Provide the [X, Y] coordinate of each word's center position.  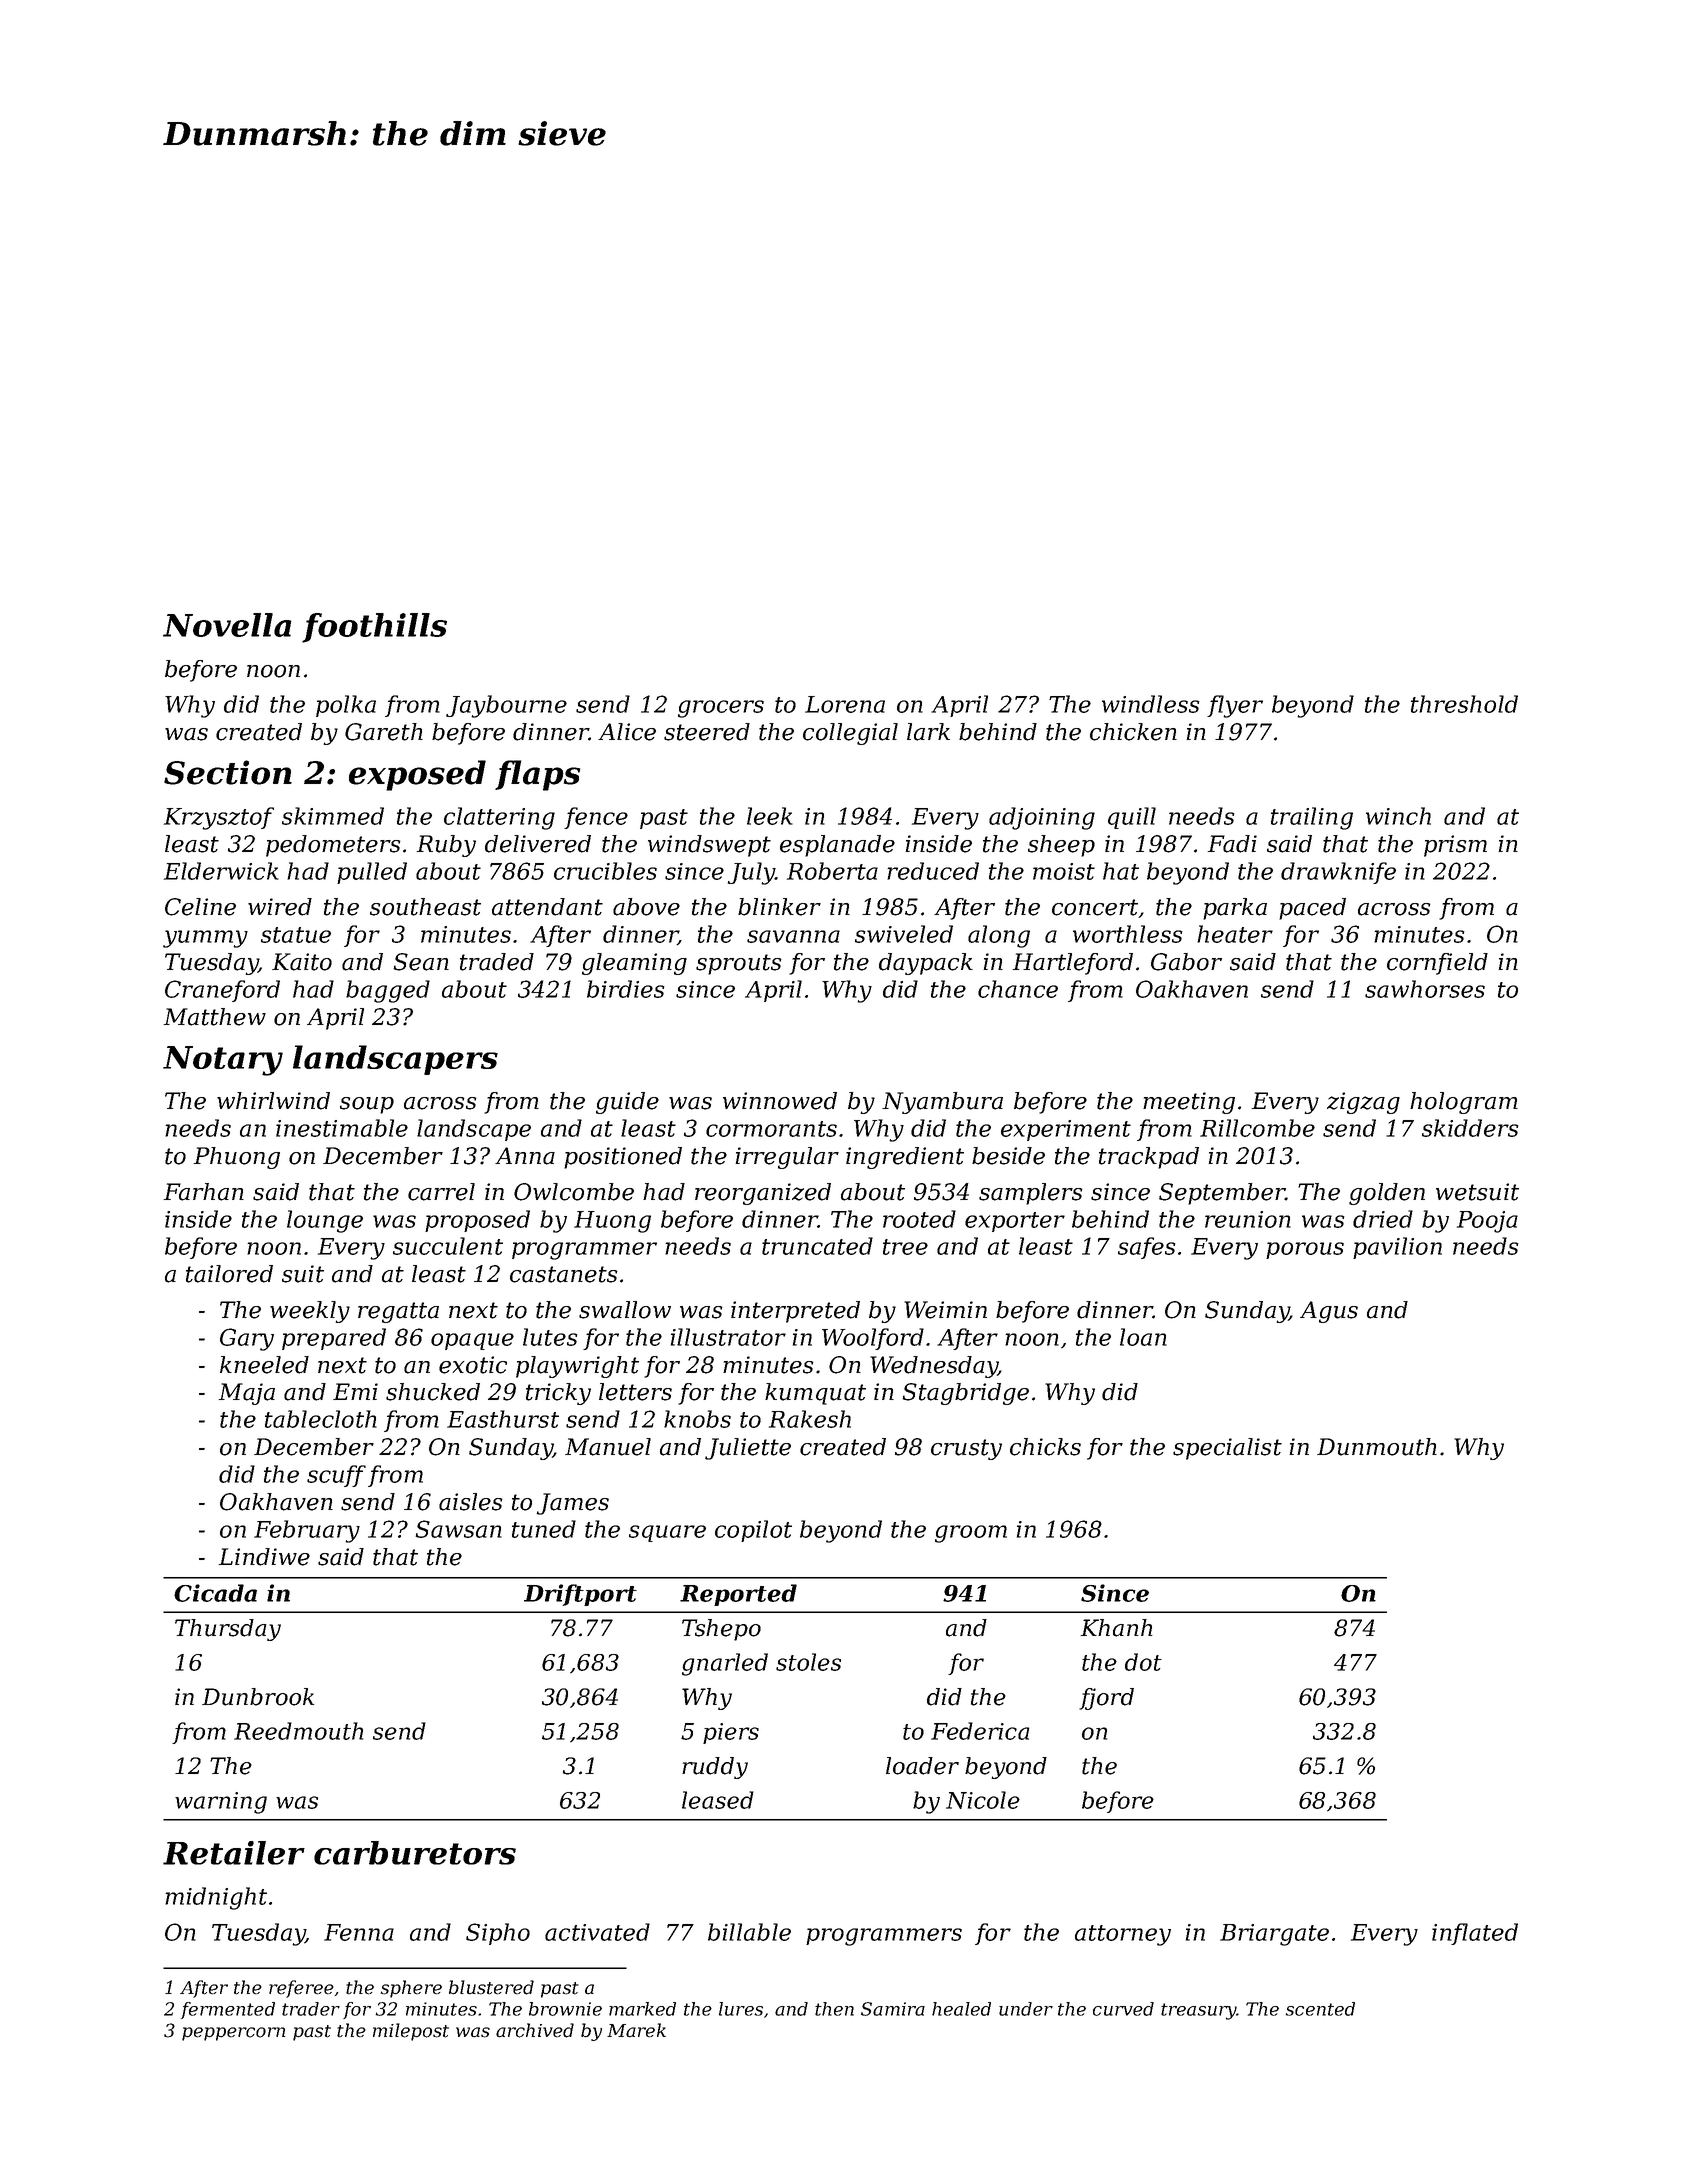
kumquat [815, 1394]
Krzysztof [219, 818]
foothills [374, 628]
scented [1320, 2009]
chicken [1133, 732]
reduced [933, 871]
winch [1398, 816]
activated [597, 1932]
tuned [544, 1529]
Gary [247, 1339]
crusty [966, 1449]
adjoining [1042, 818]
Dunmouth [1377, 1447]
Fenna [359, 1932]
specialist [1227, 1449]
